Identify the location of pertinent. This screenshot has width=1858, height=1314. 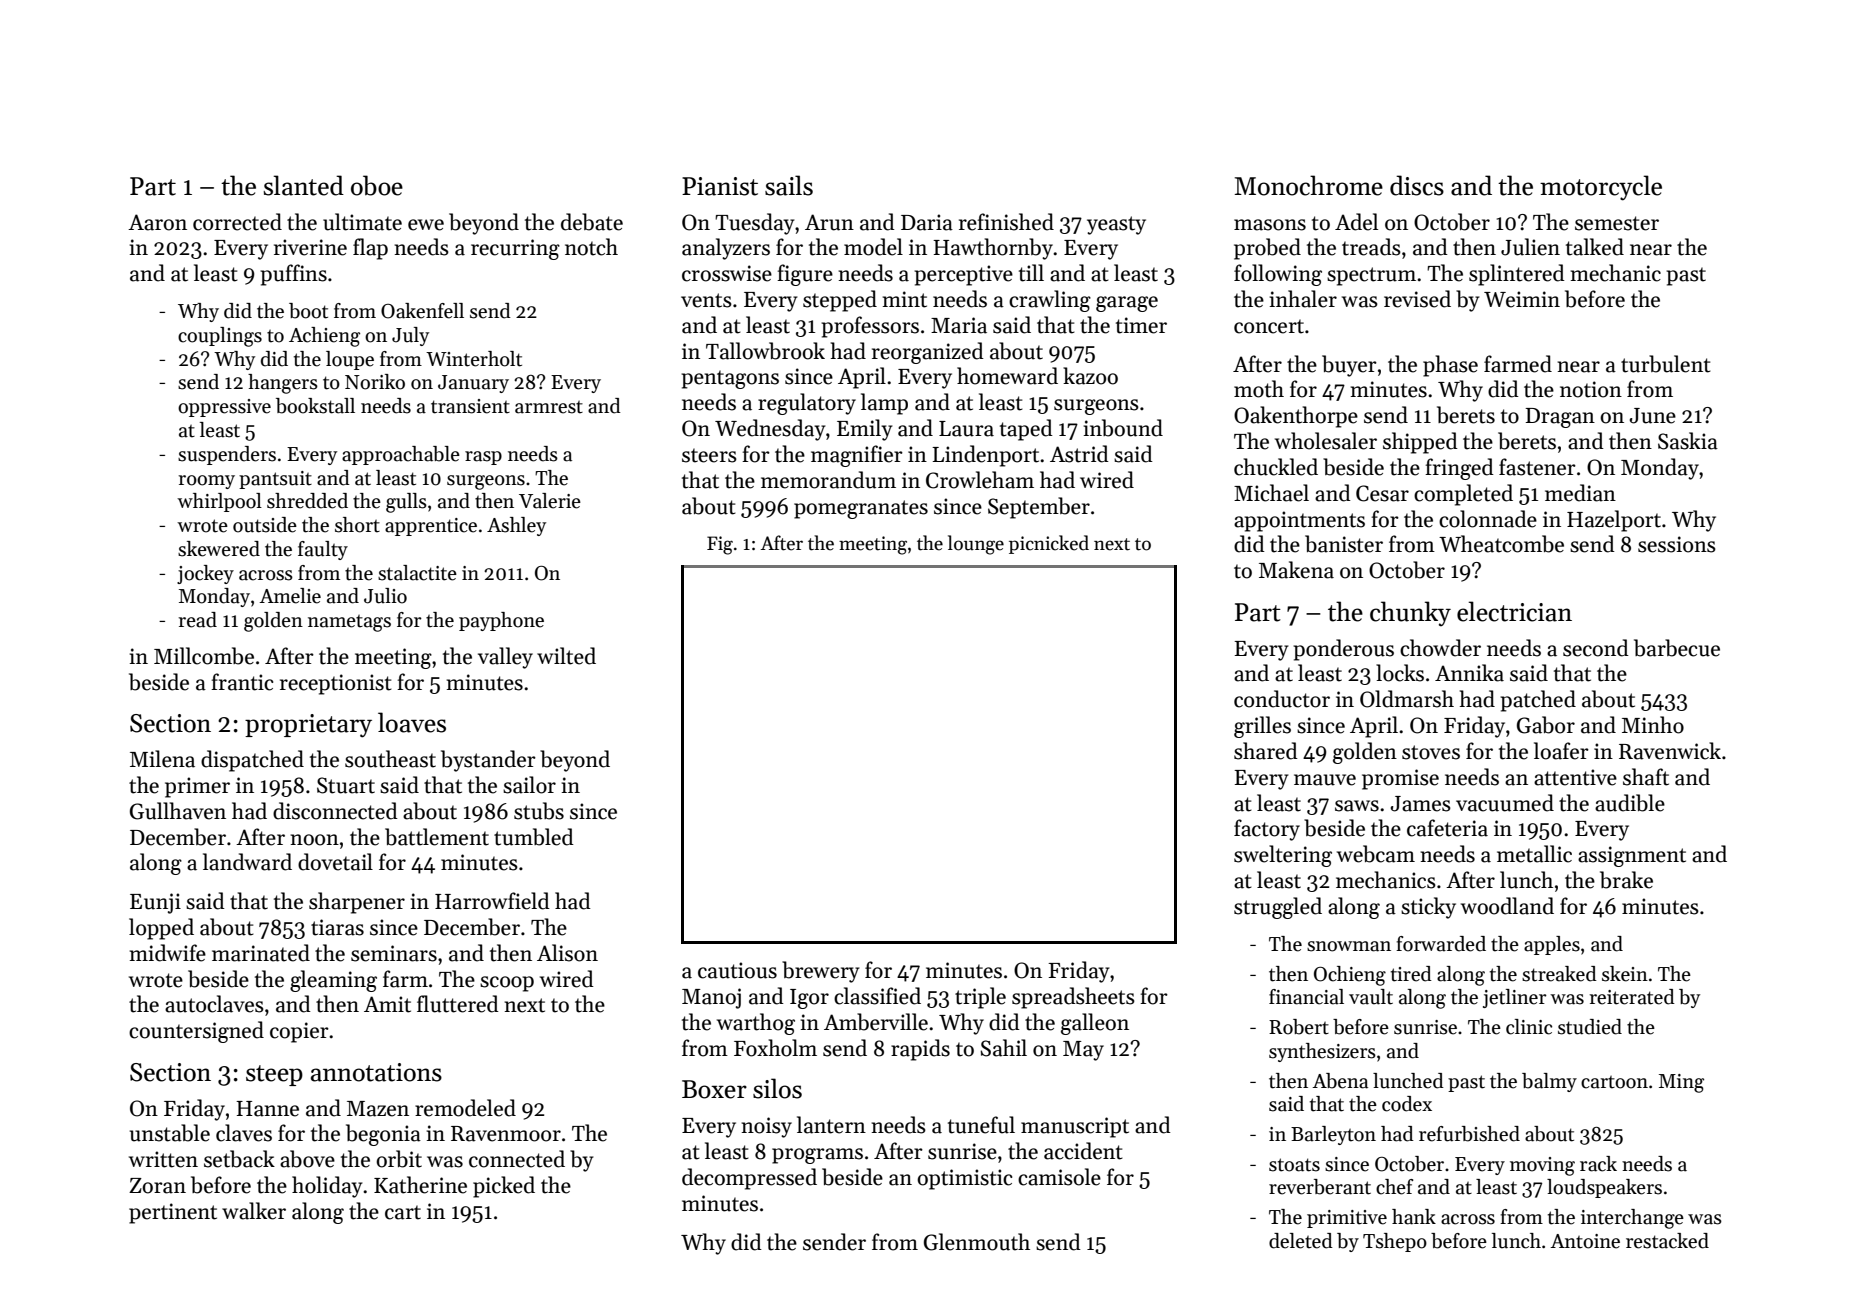
(173, 1213).
